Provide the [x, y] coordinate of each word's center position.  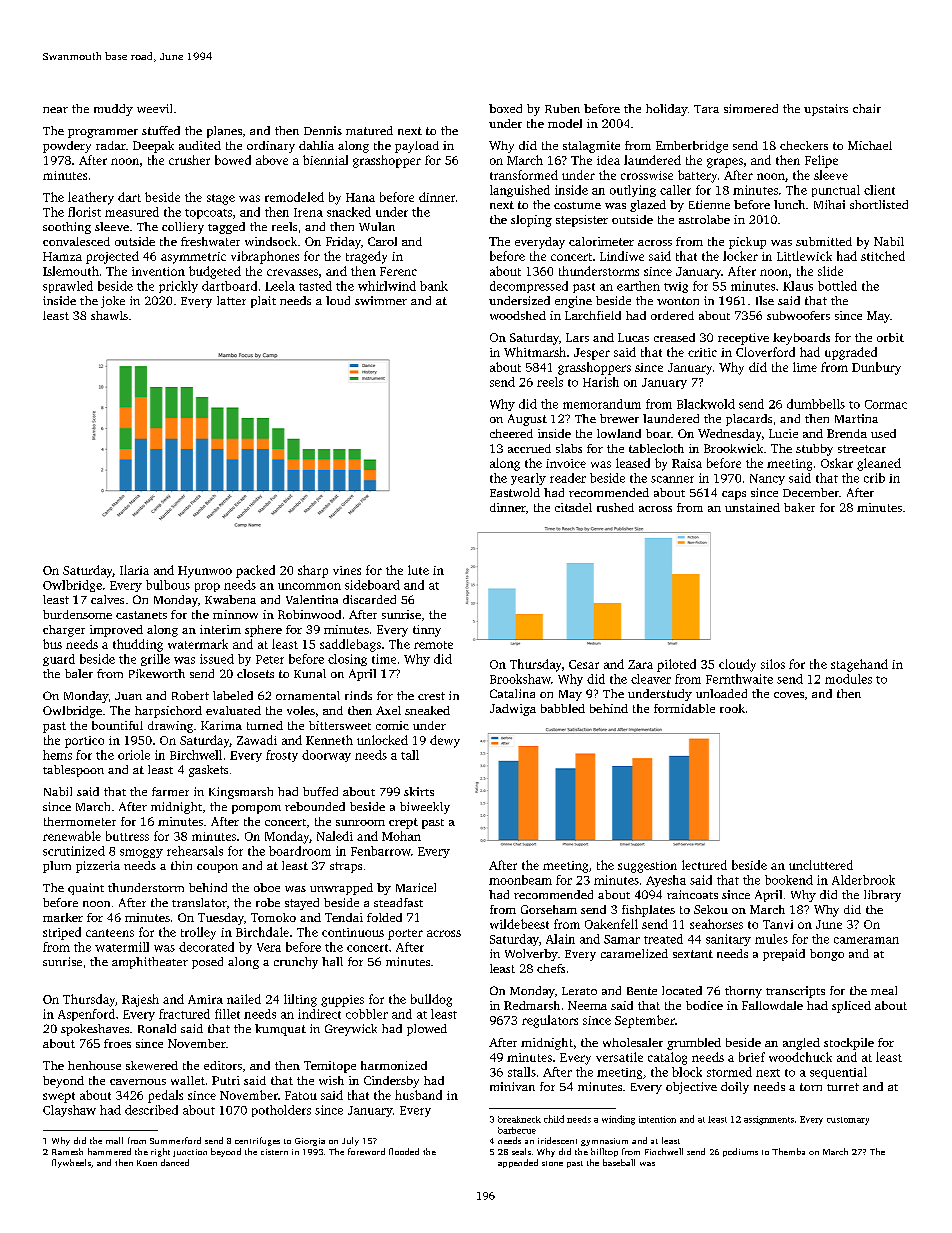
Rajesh [140, 1000]
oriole [134, 755]
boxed [505, 108]
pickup [747, 243]
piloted [676, 665]
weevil [154, 108]
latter [231, 300]
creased [674, 337]
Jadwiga [513, 710]
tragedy [366, 257]
